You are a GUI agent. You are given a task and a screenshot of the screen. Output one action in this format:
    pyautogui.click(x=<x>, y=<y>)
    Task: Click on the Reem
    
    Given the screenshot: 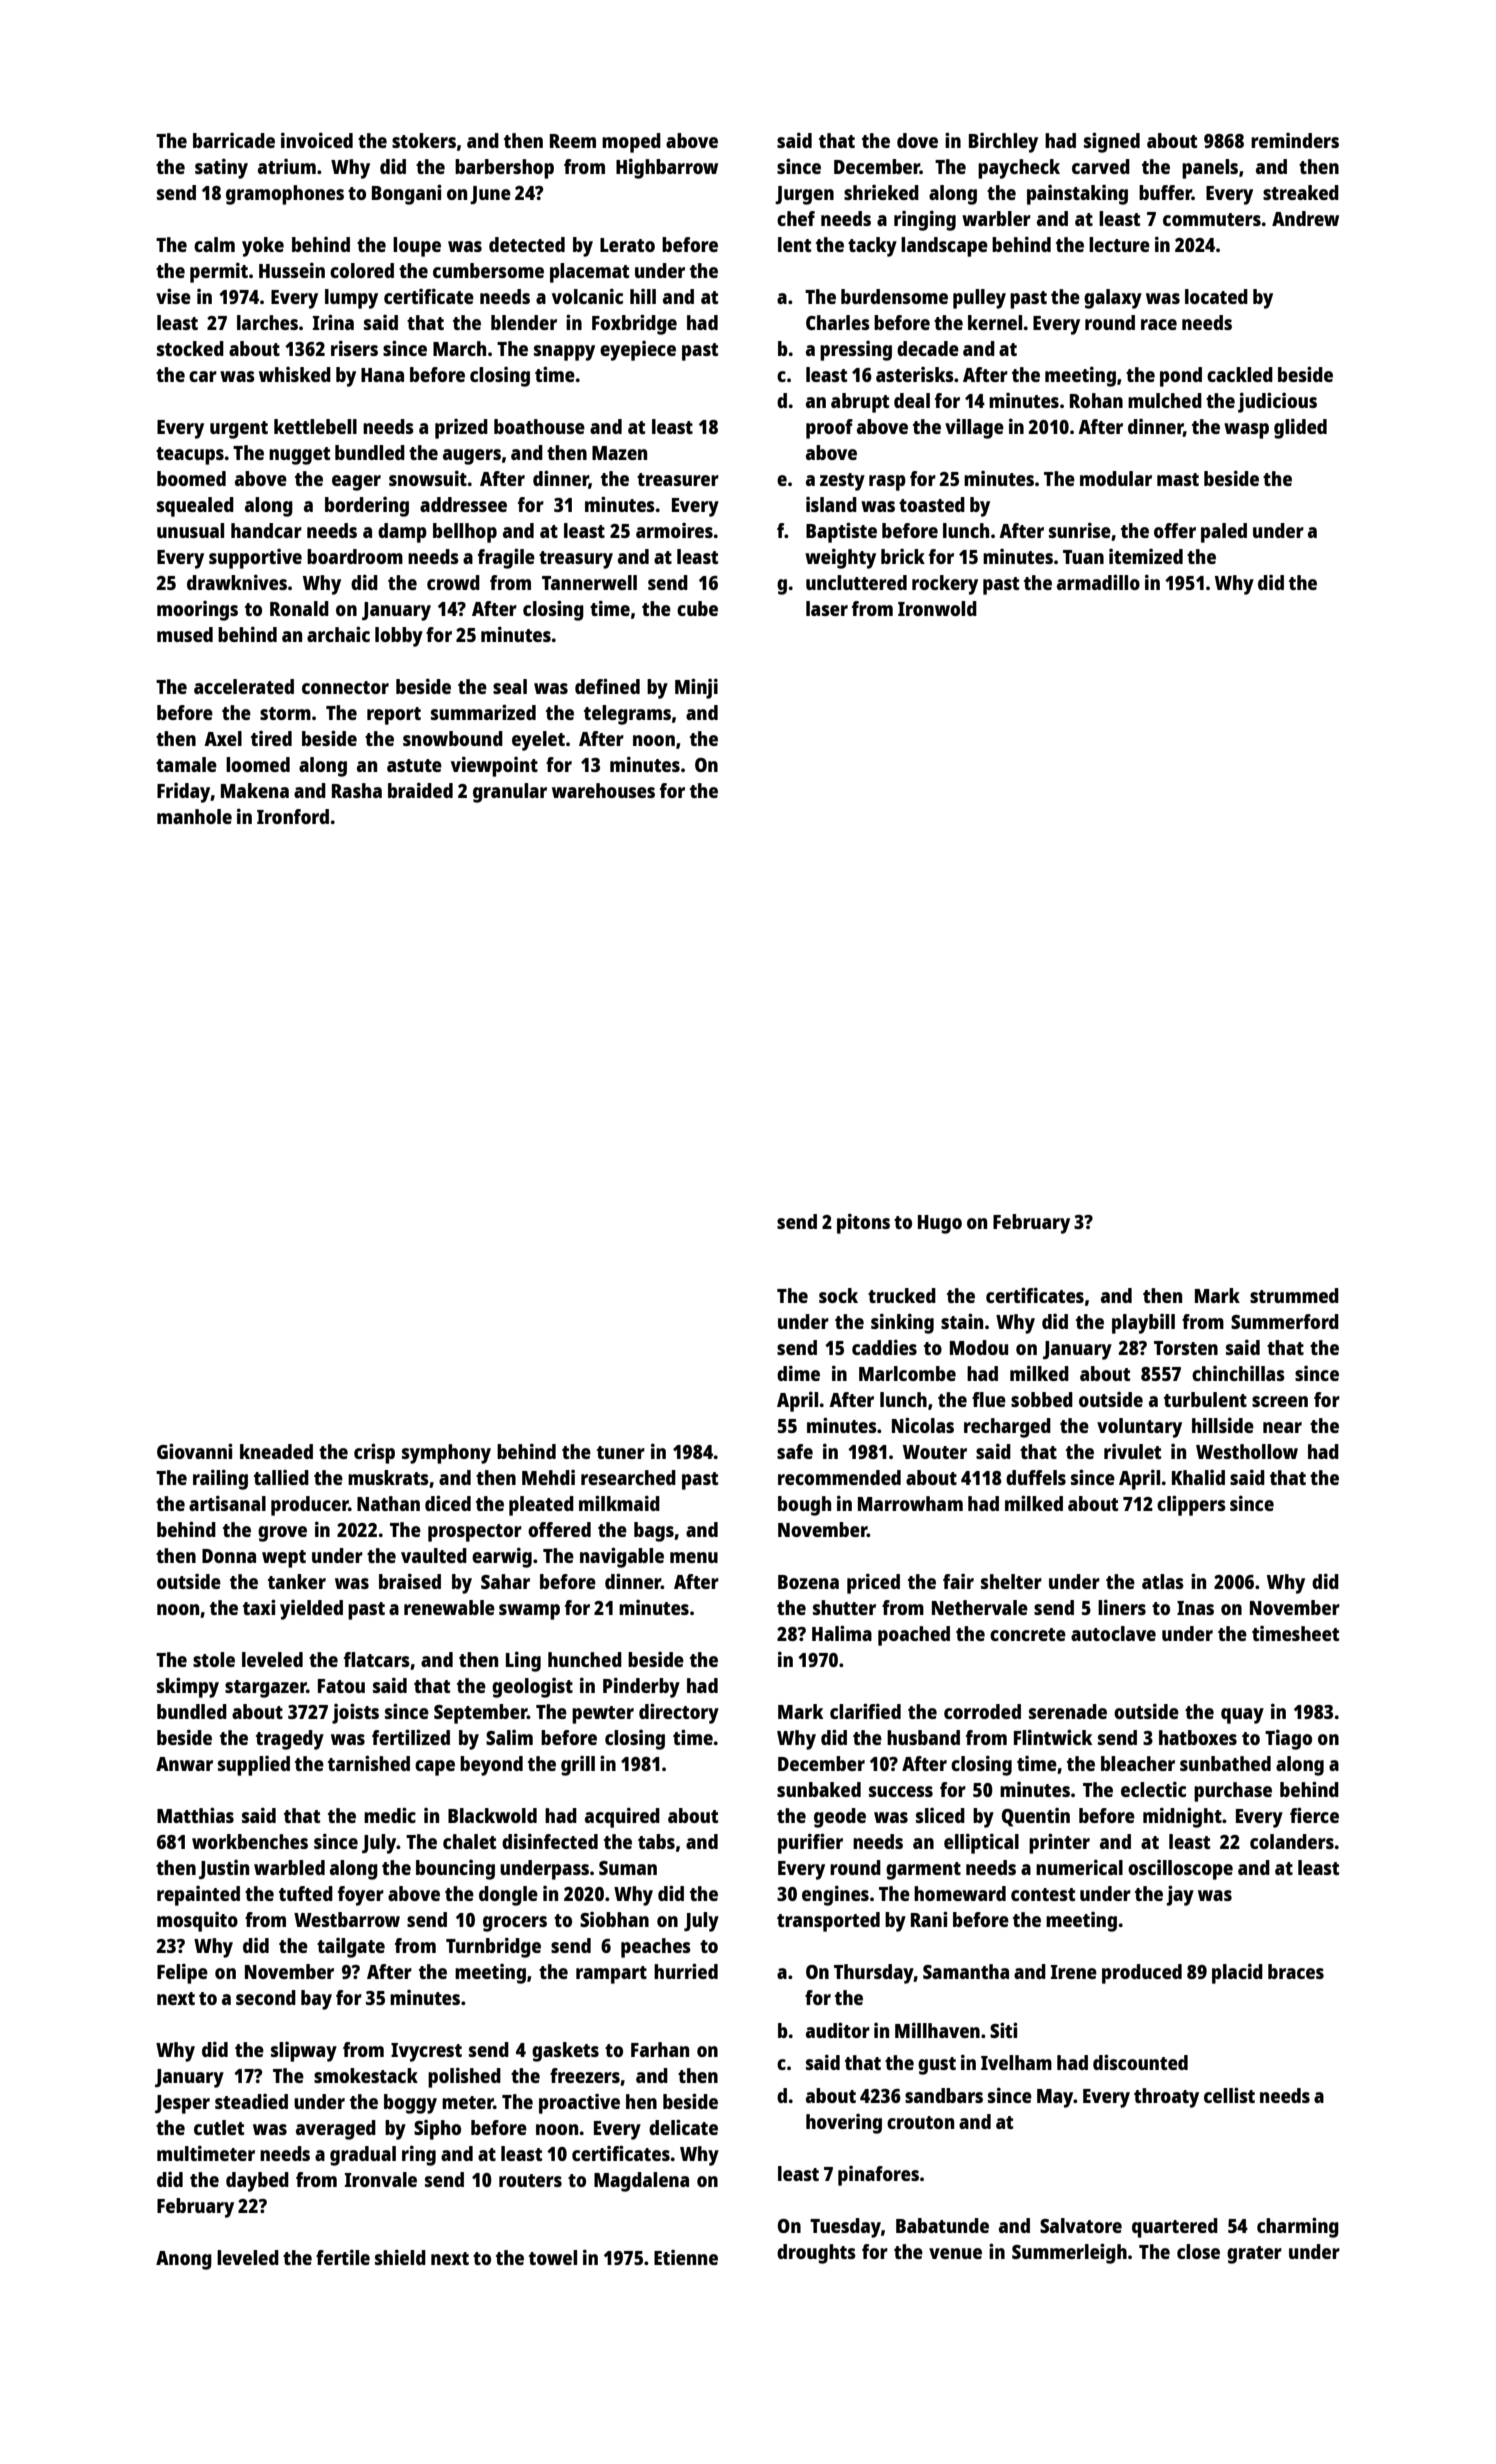 What is the action you would take?
    pyautogui.click(x=573, y=141)
